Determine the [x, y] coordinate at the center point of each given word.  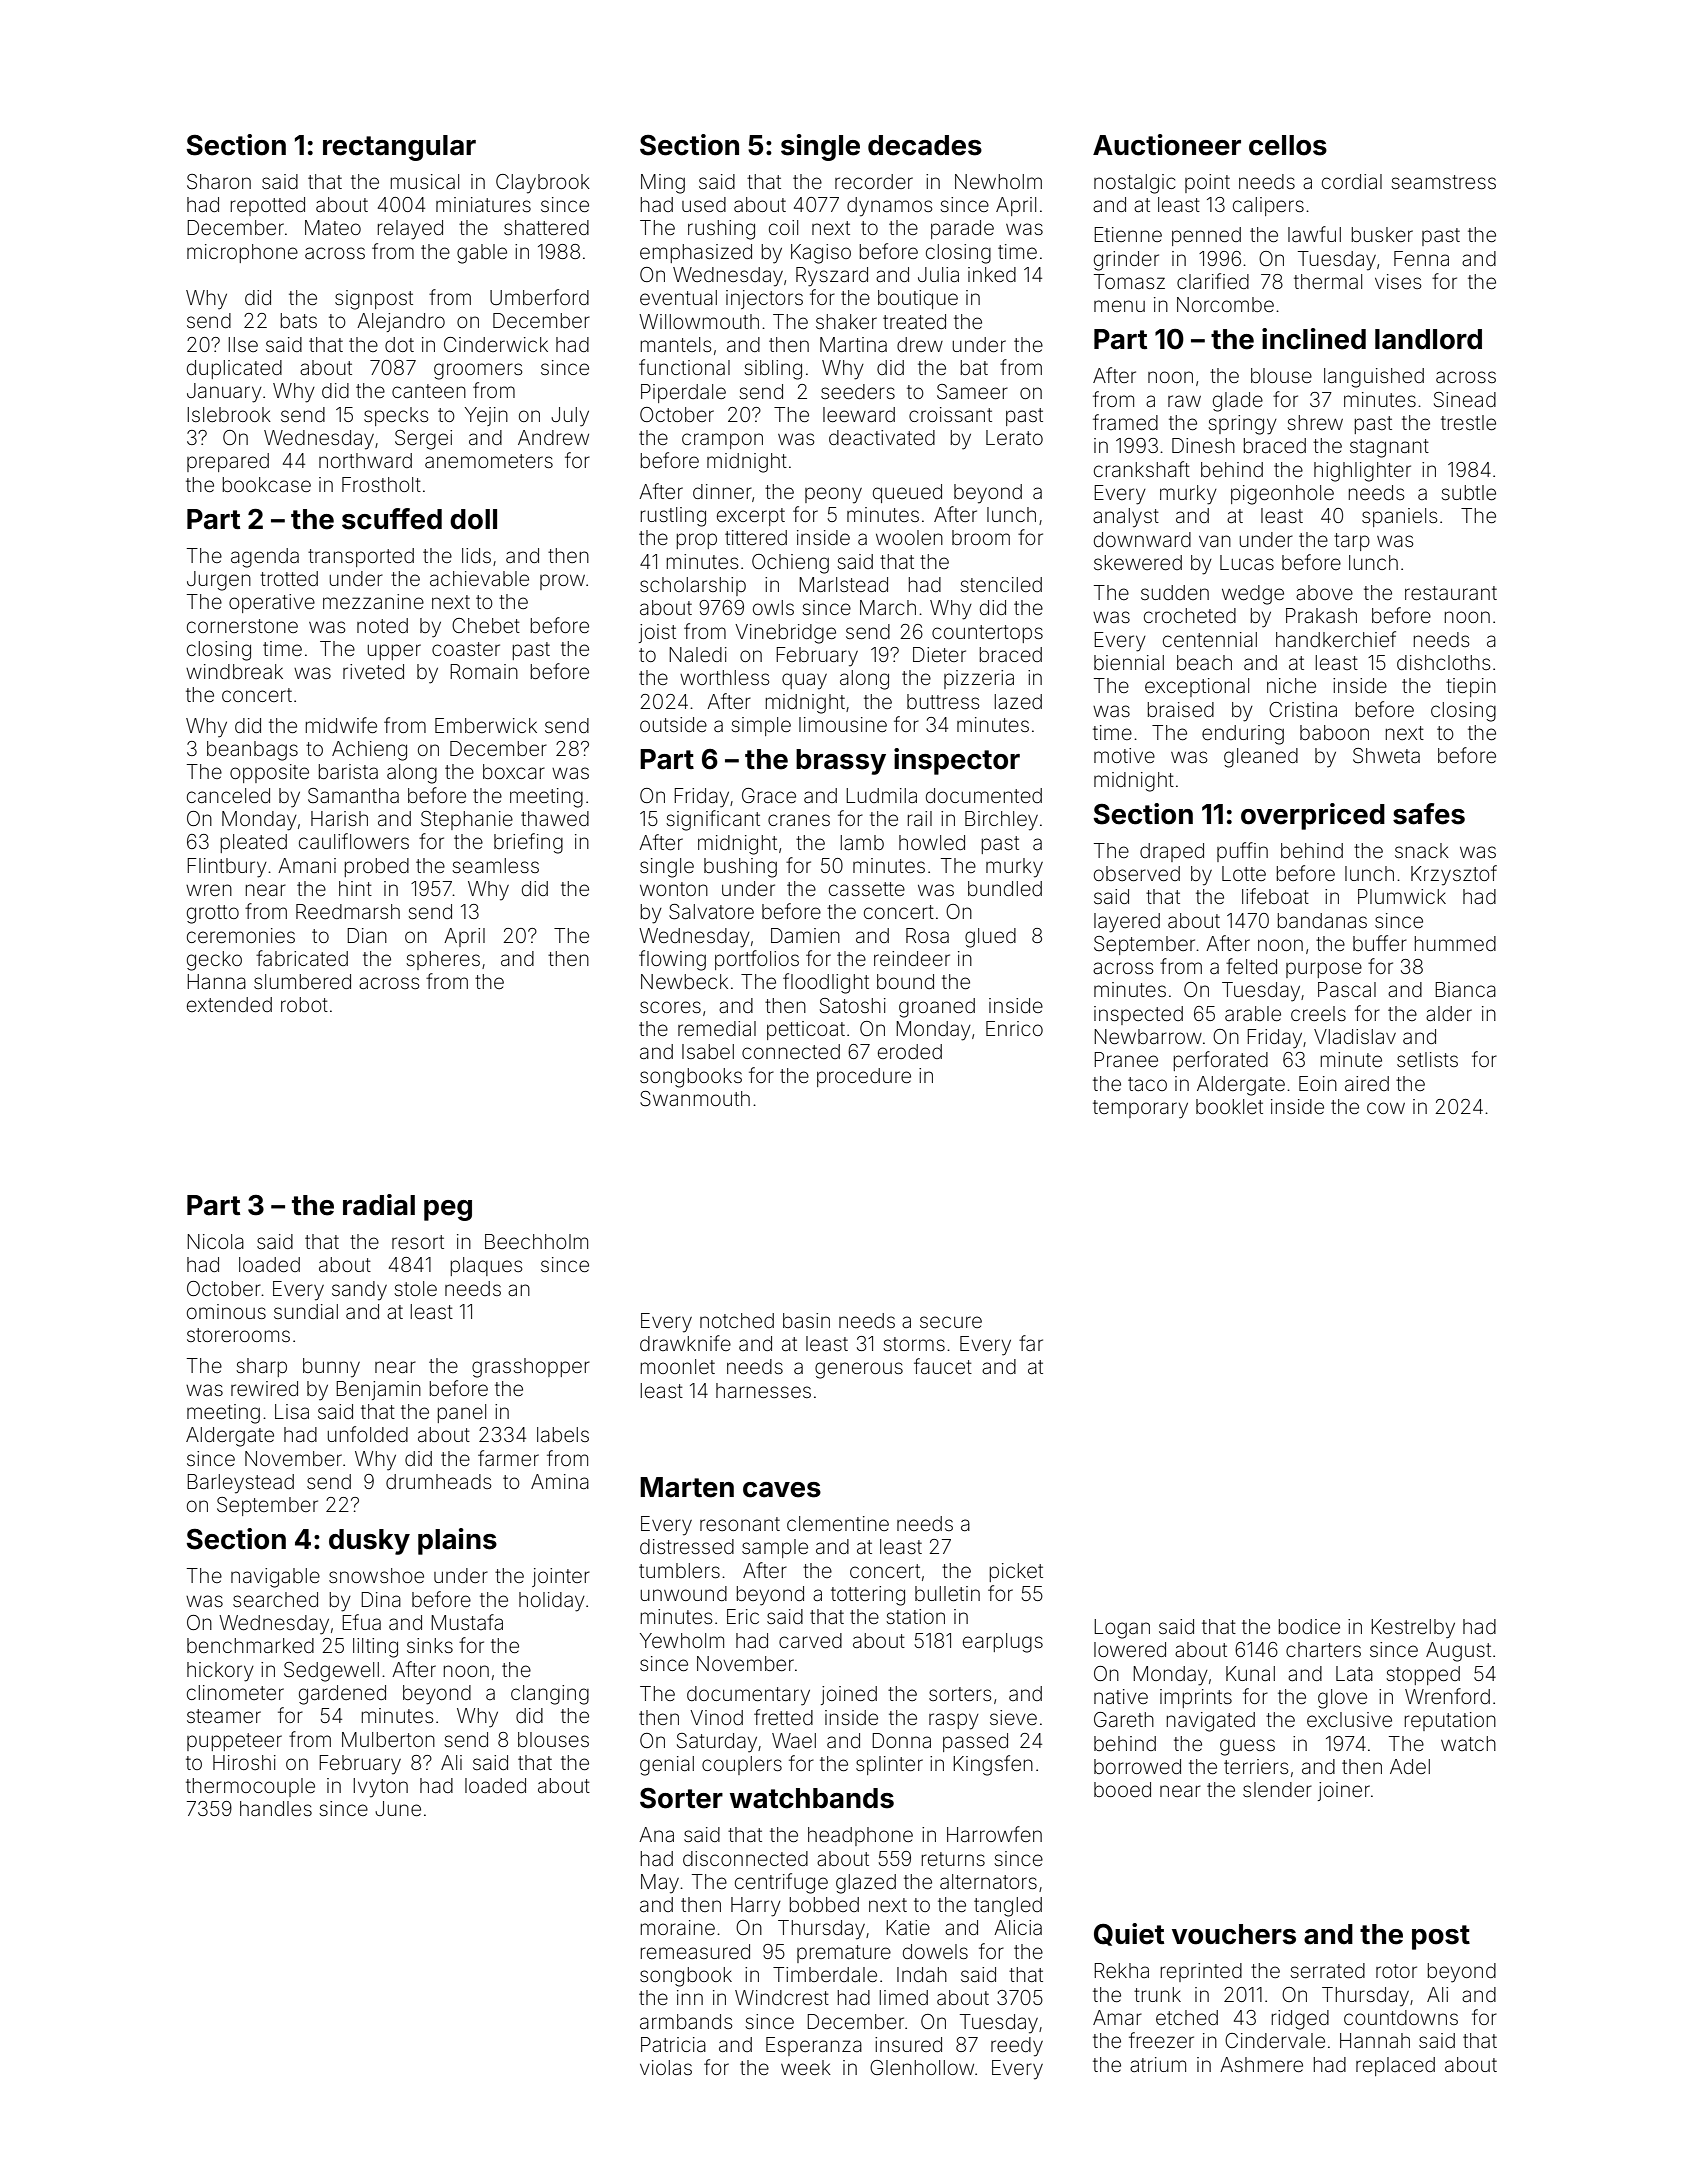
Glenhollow [922, 2067]
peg [448, 1210]
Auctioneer [1167, 145]
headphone [860, 1836]
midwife [341, 725]
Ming [663, 184]
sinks [430, 1645]
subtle [1468, 492]
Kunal [1250, 1673]
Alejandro [401, 322]
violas [666, 2067]
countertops [987, 634]
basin [806, 1320]
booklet [1229, 1106]
